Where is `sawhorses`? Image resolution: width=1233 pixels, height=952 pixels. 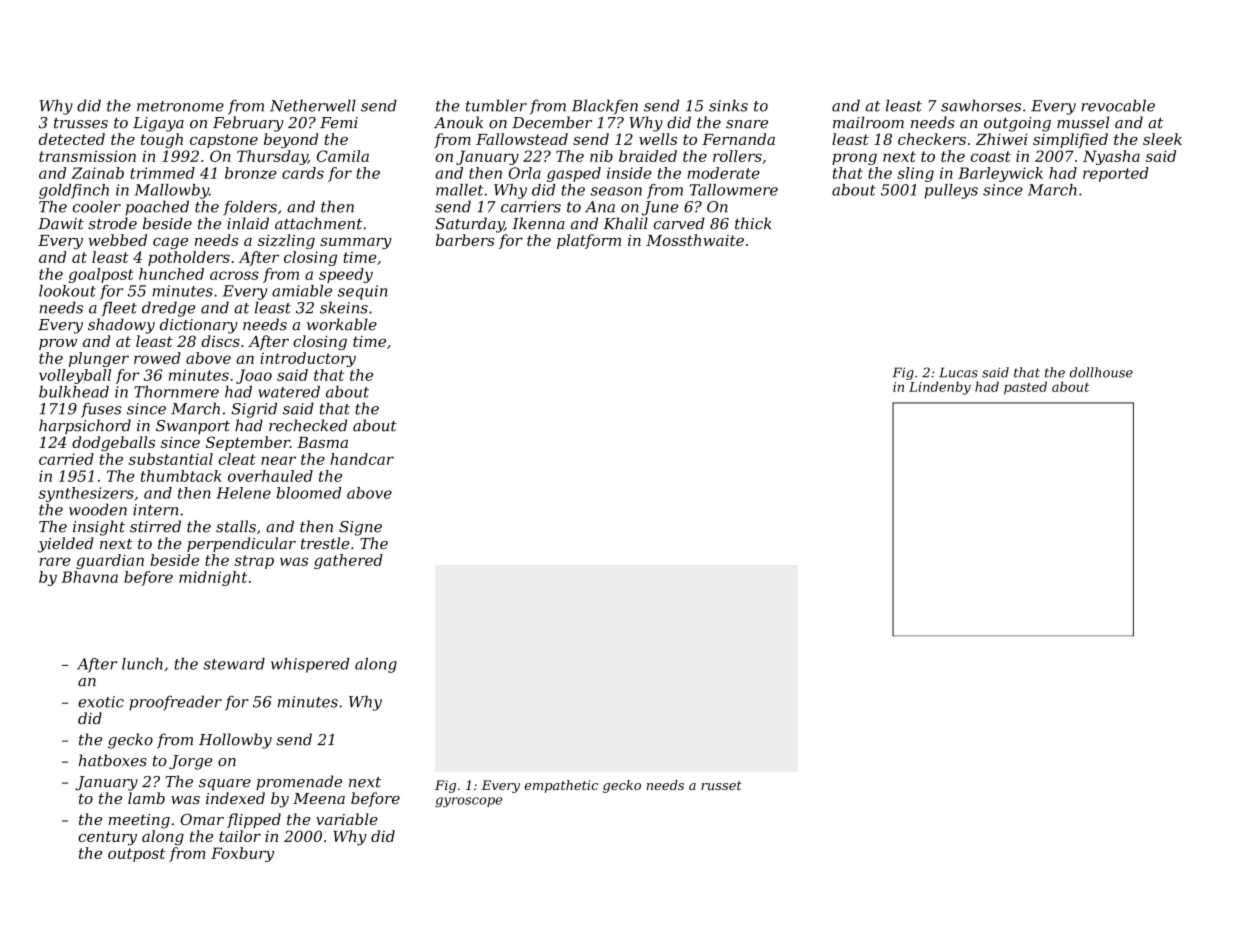 sawhorses is located at coordinates (981, 105).
